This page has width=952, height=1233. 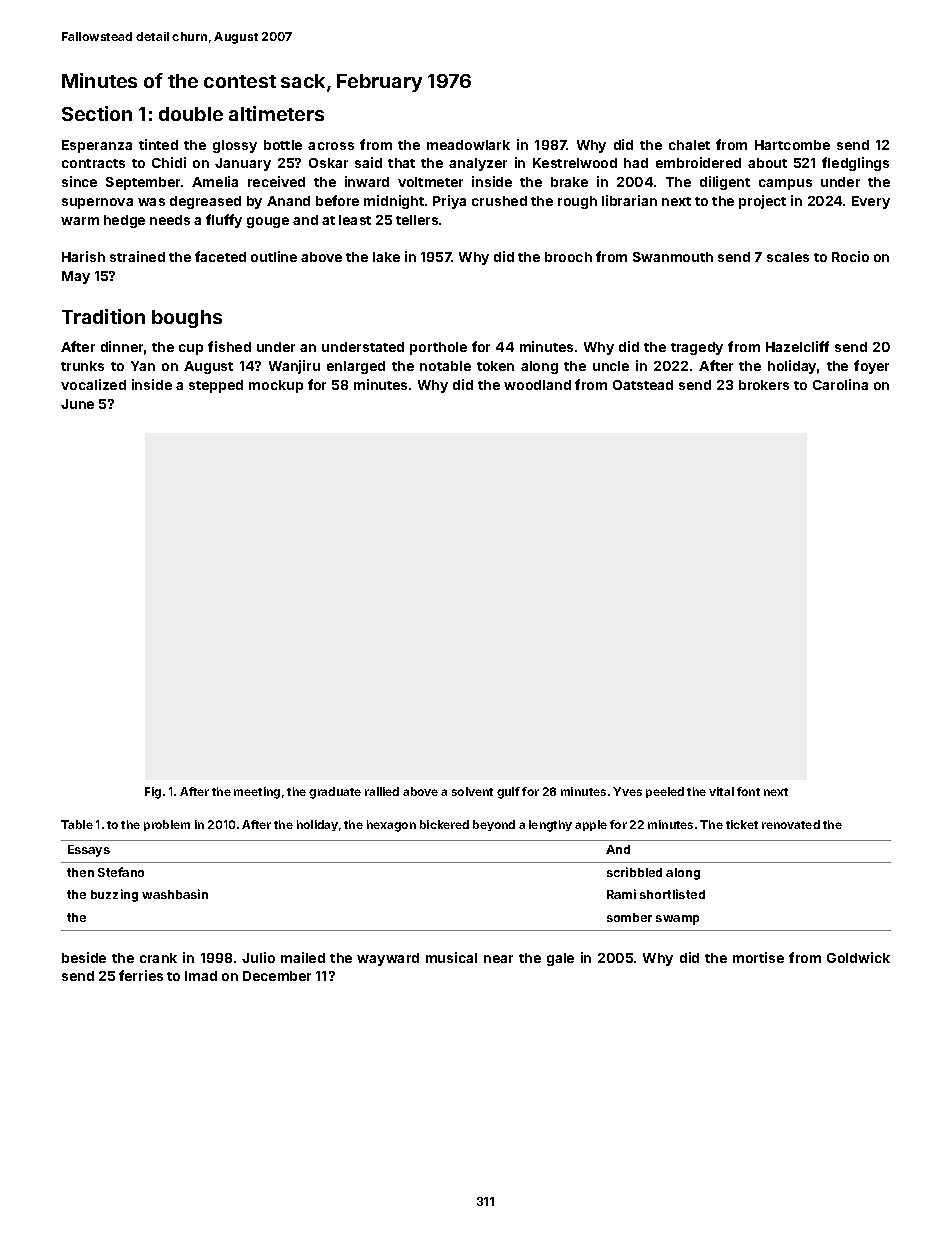 I want to click on font, so click(x=748, y=791).
